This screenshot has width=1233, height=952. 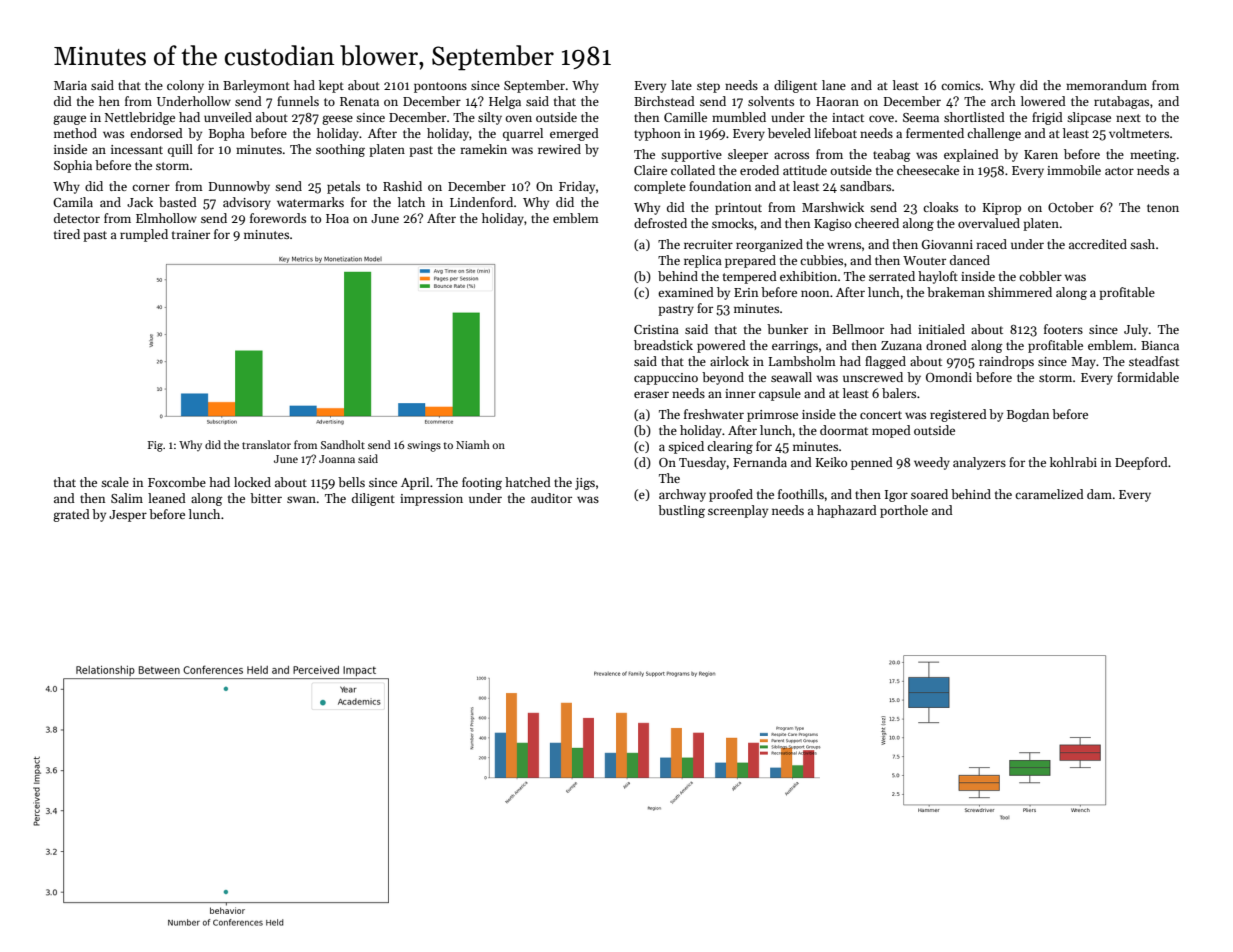 I want to click on funnels, so click(x=298, y=101).
